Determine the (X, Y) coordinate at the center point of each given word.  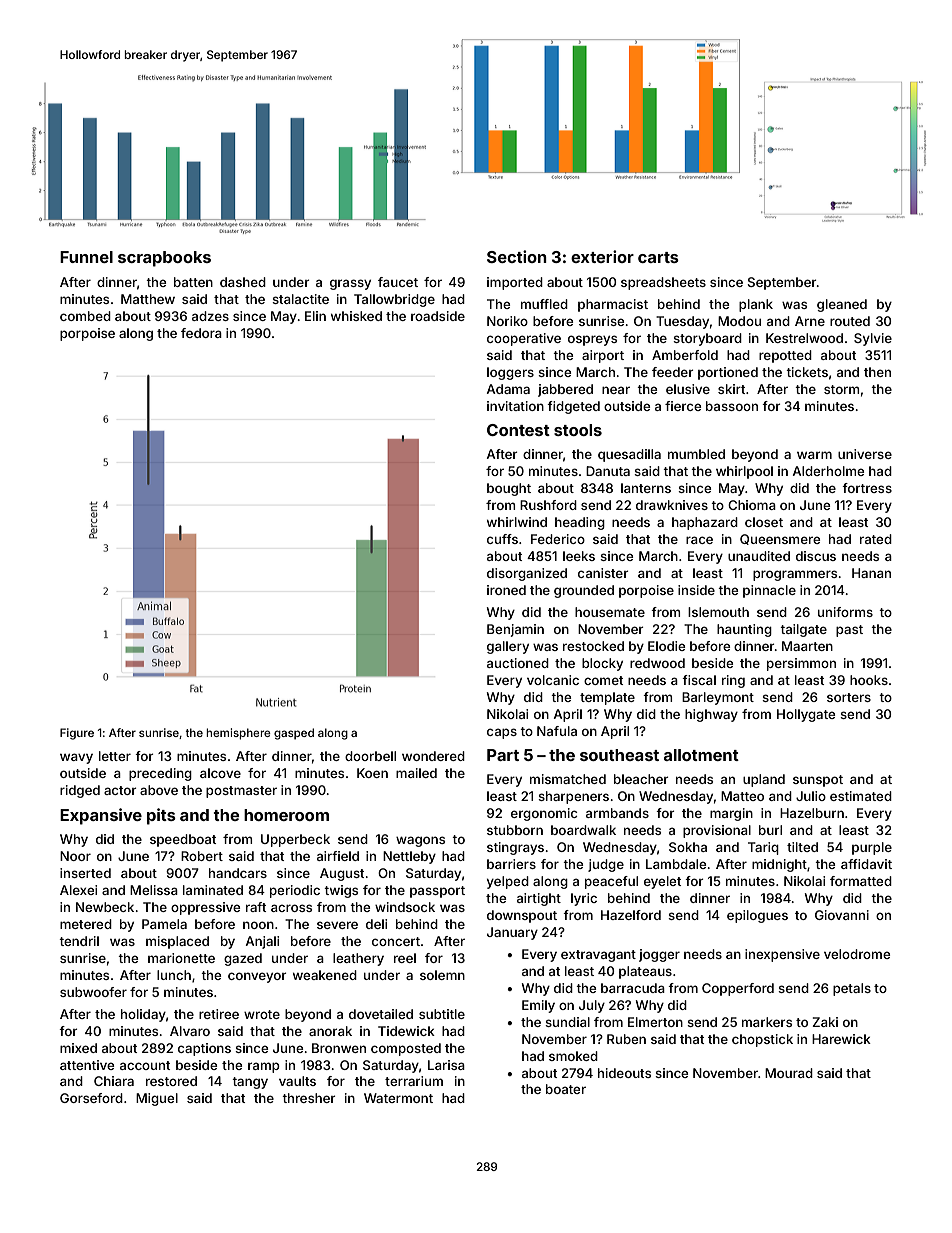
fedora (201, 333)
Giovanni (842, 915)
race (699, 540)
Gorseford (91, 1098)
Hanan (871, 573)
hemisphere (238, 734)
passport (437, 892)
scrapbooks (164, 259)
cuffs (502, 539)
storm (841, 389)
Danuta (608, 471)
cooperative (524, 339)
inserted (85, 873)
